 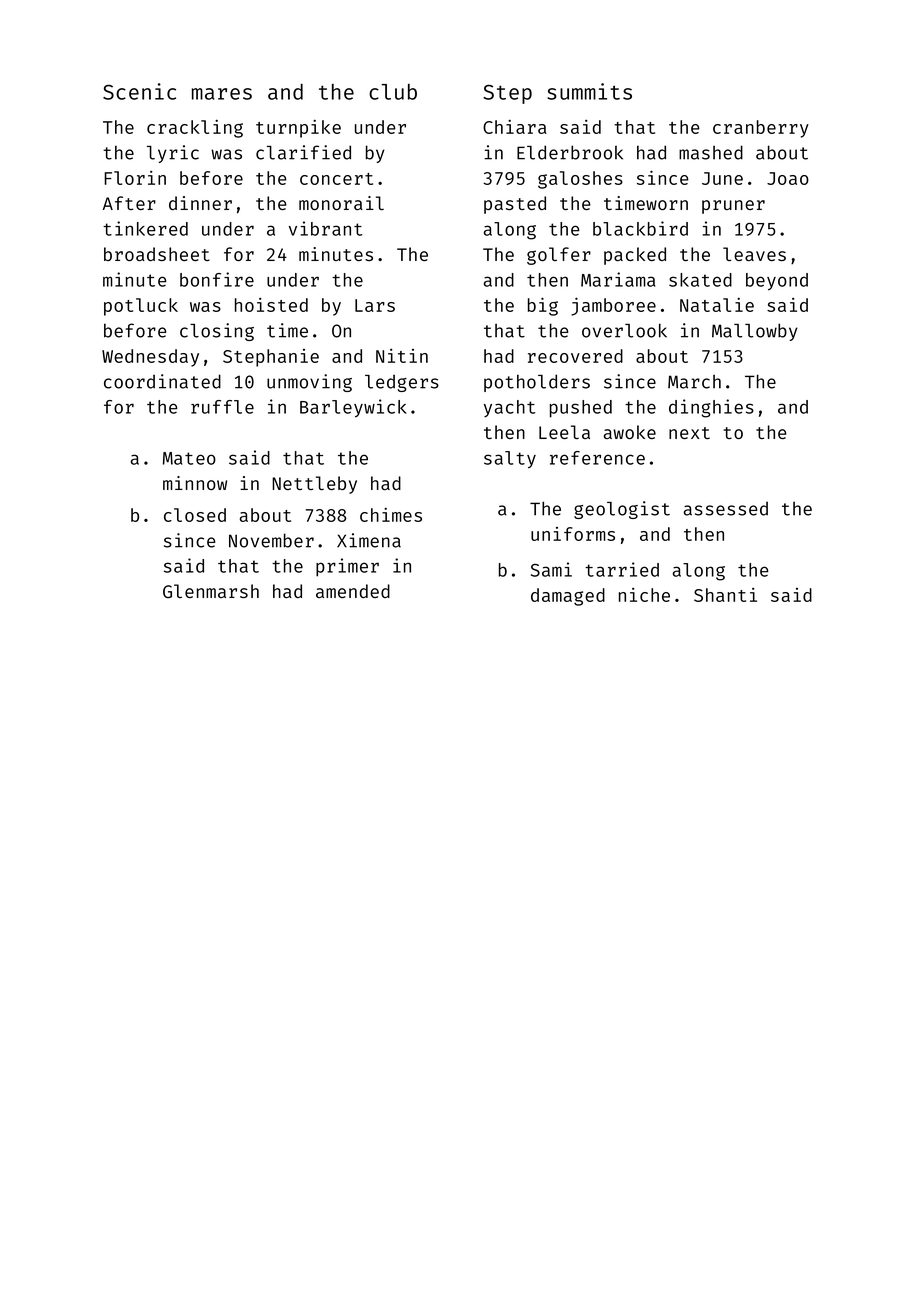 I want to click on Scenic, so click(x=139, y=91).
